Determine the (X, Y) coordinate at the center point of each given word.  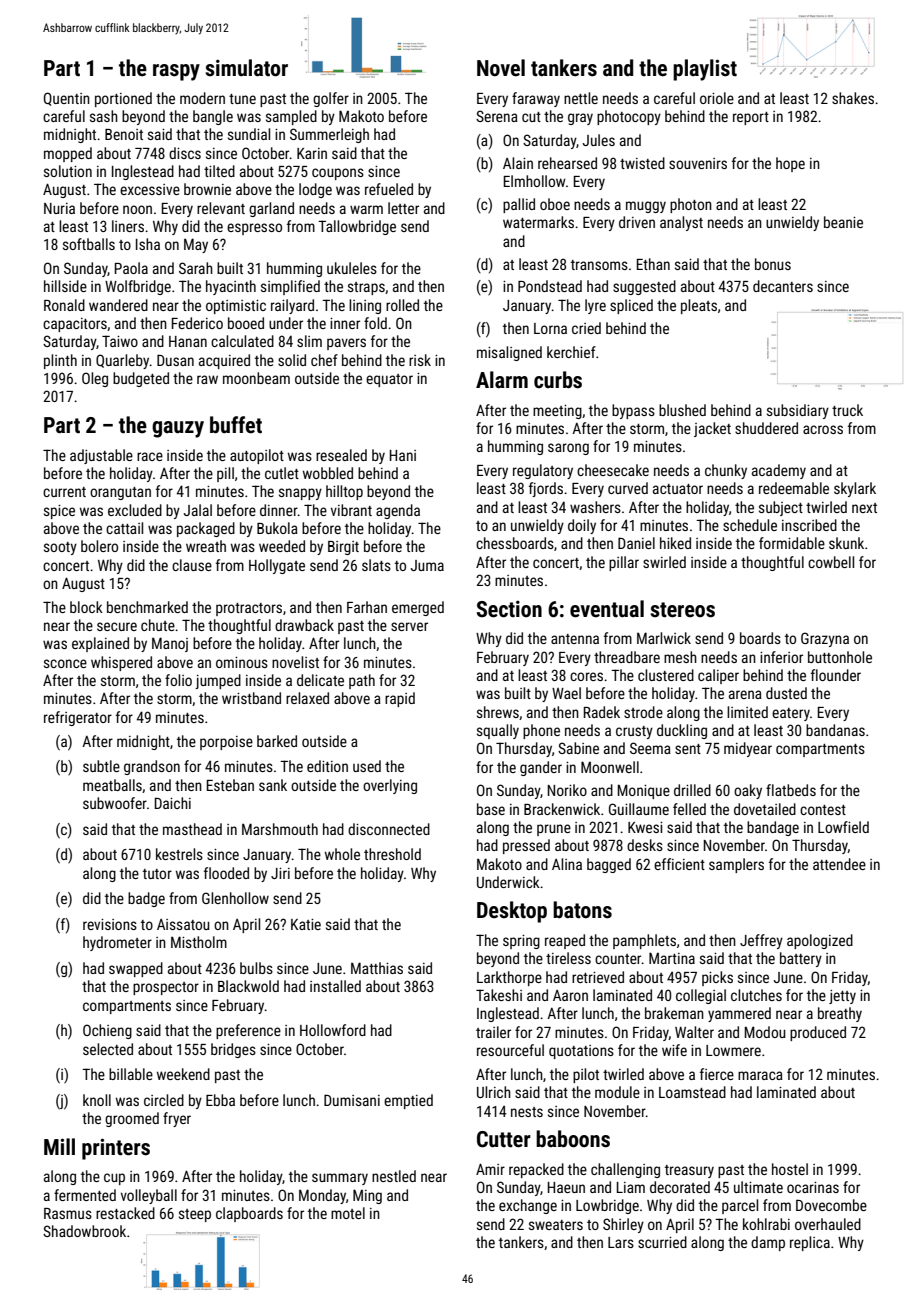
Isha (148, 244)
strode (643, 712)
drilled (692, 790)
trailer (493, 1032)
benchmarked (147, 607)
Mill (59, 1146)
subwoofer (115, 803)
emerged (418, 608)
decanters (783, 286)
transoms (599, 265)
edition (327, 766)
